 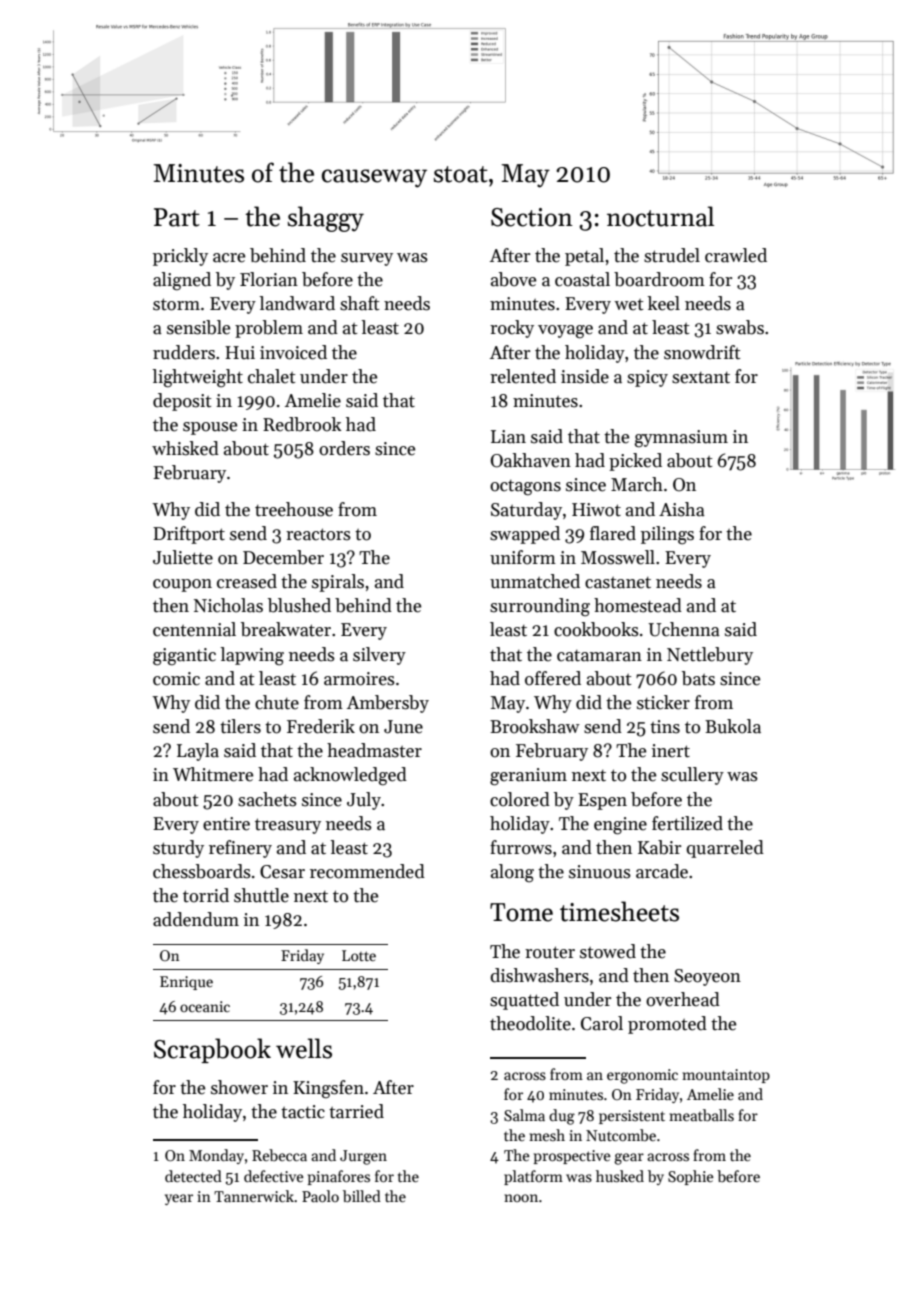 What do you see at coordinates (193, 1176) in the screenshot?
I see `detected` at bounding box center [193, 1176].
